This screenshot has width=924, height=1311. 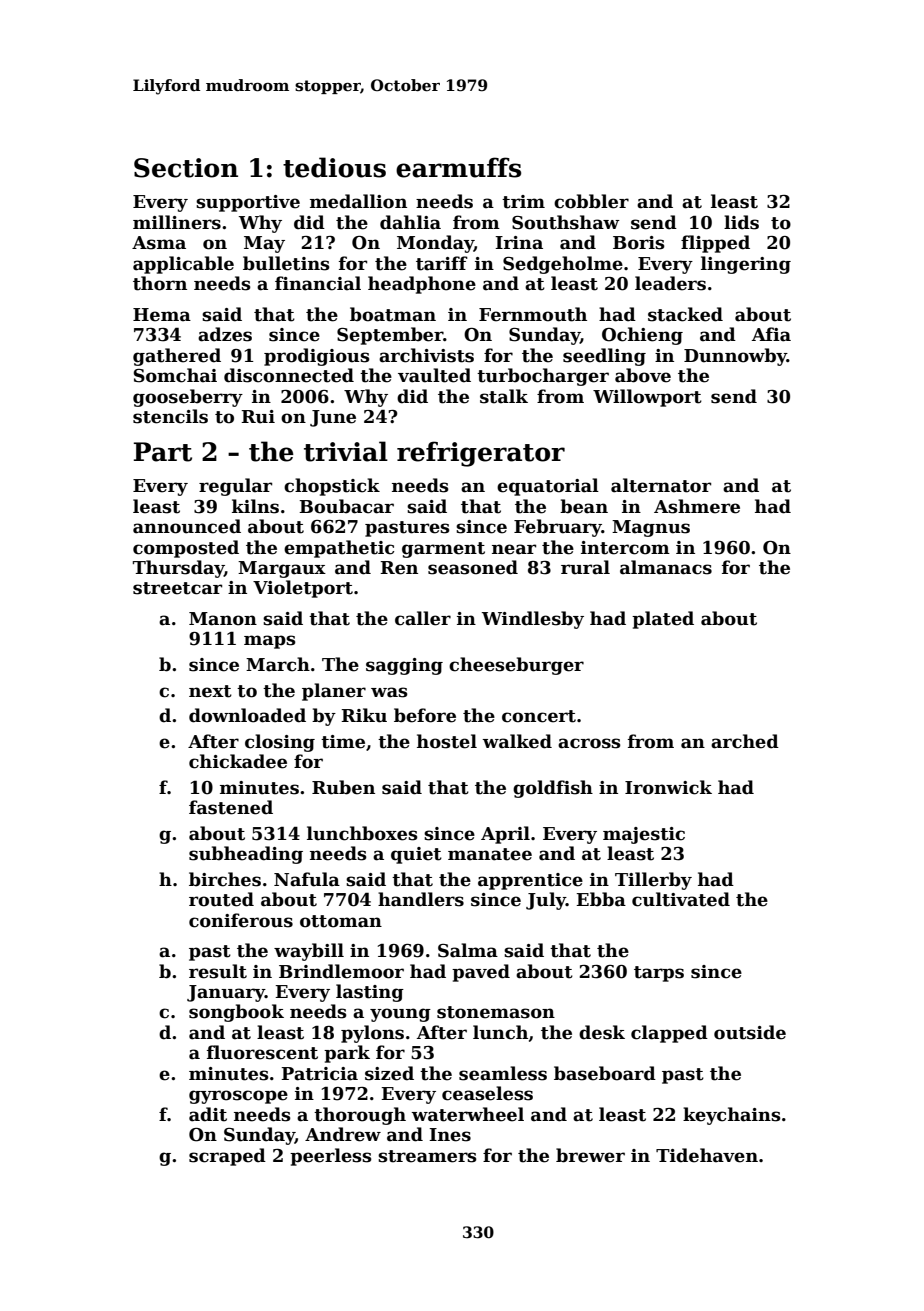 I want to click on Boubacar, so click(x=346, y=506).
